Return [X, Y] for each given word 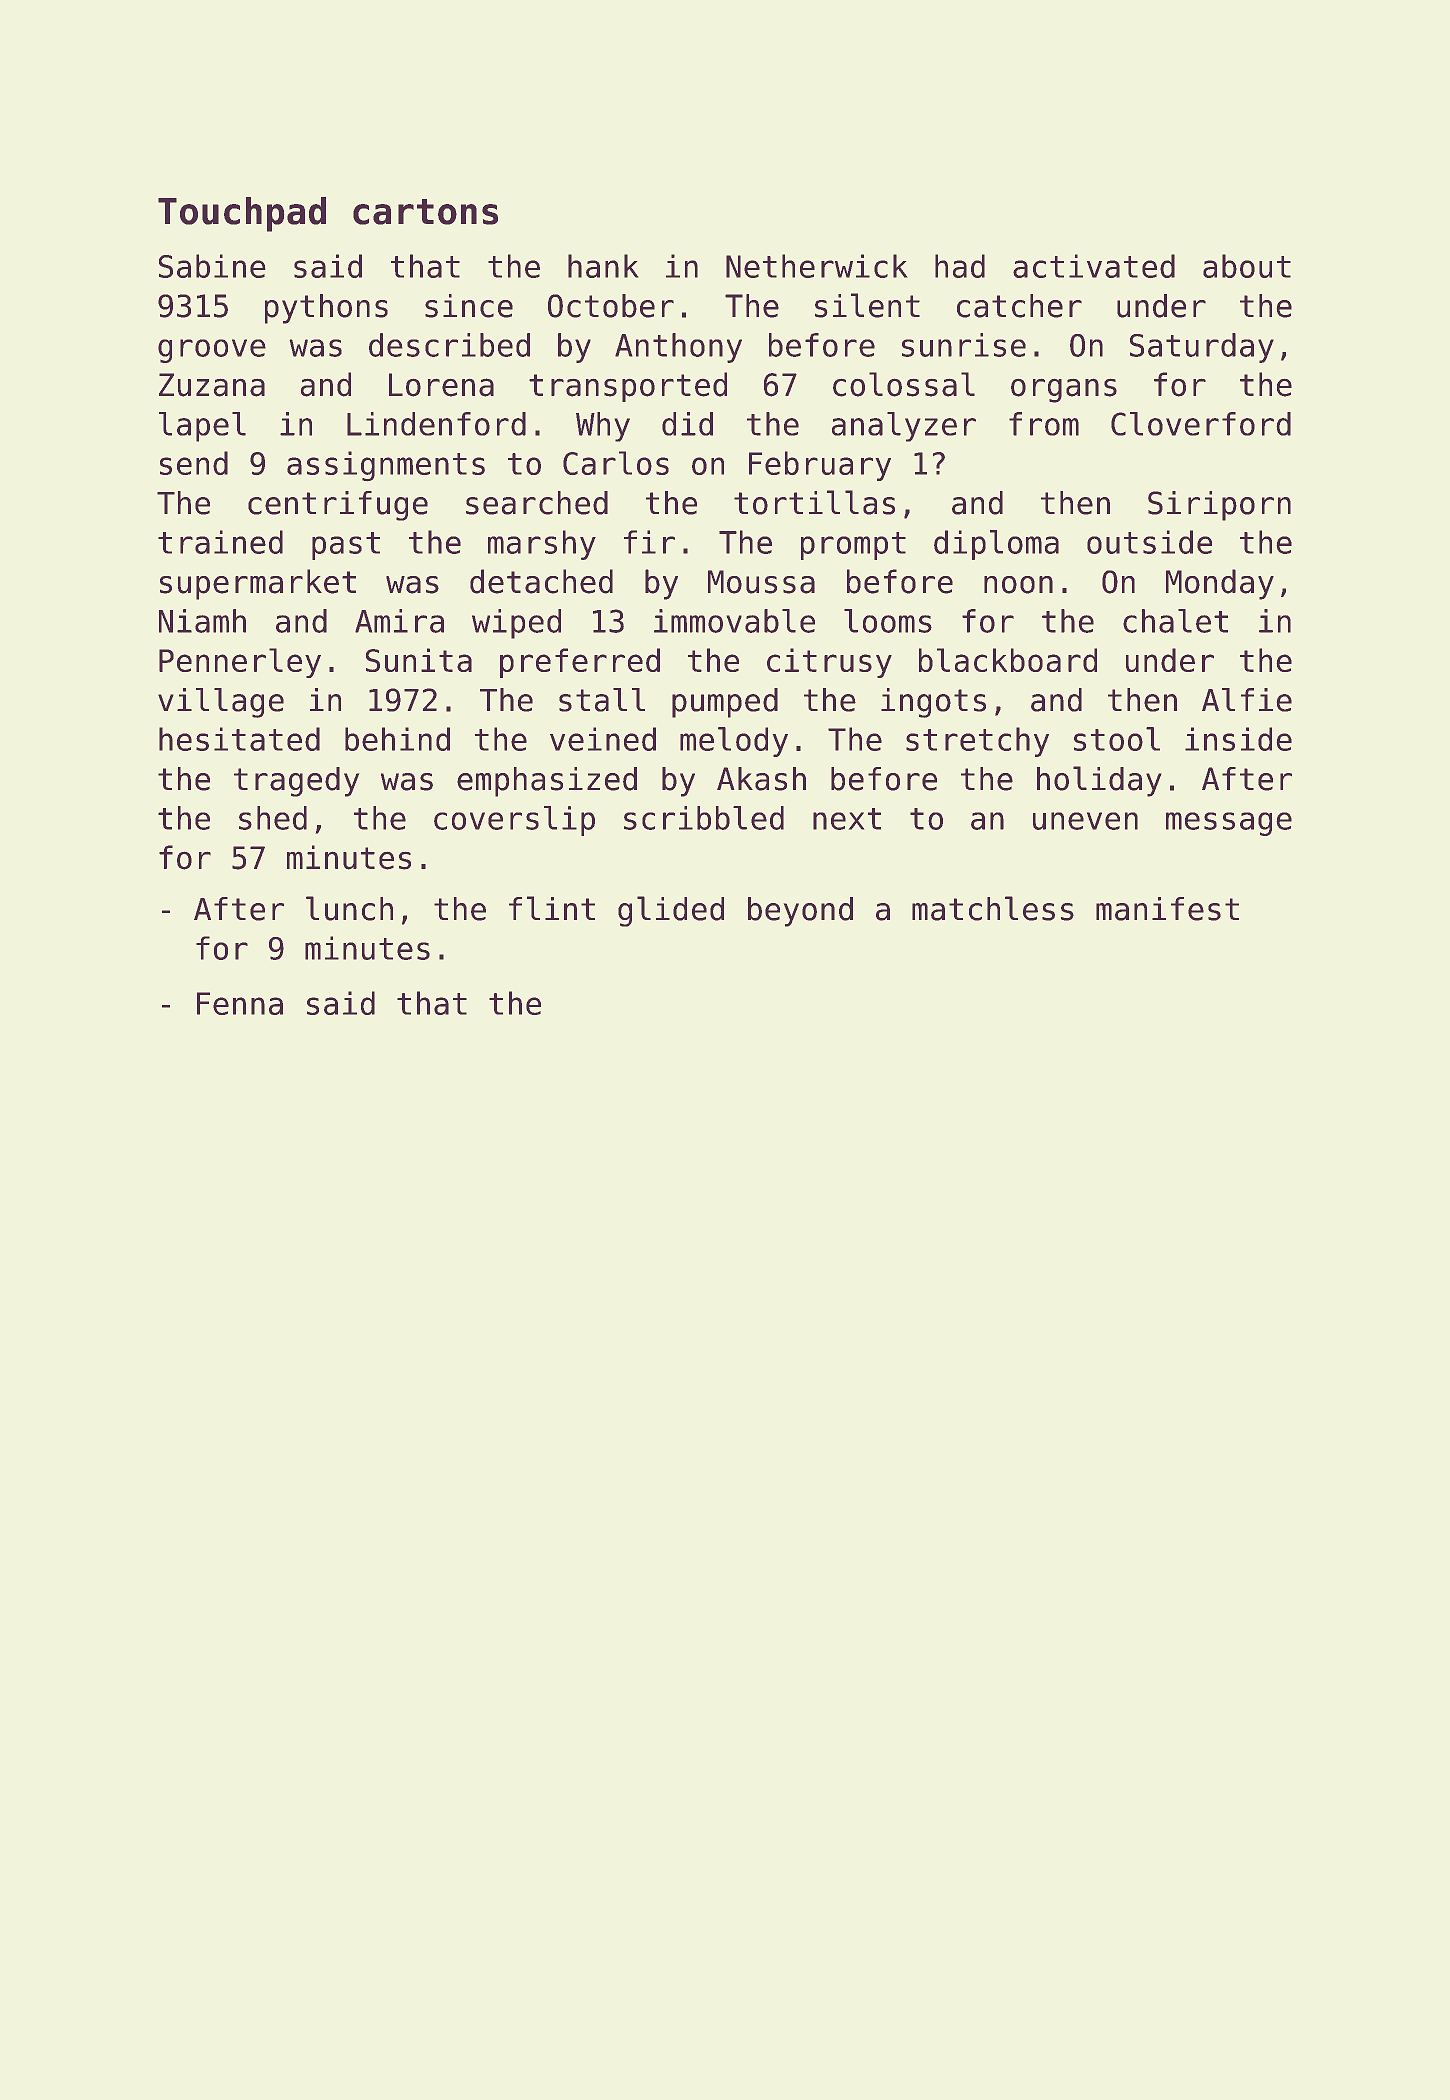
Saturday [1202, 348]
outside [1149, 542]
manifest [1167, 909]
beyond [800, 912]
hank [603, 266]
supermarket [258, 584]
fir [649, 542]
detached [541, 581]
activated [1094, 266]
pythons [326, 309]
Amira [399, 621]
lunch [349, 908]
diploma [996, 545]
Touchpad [242, 214]
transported [628, 387]
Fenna [240, 1003]
